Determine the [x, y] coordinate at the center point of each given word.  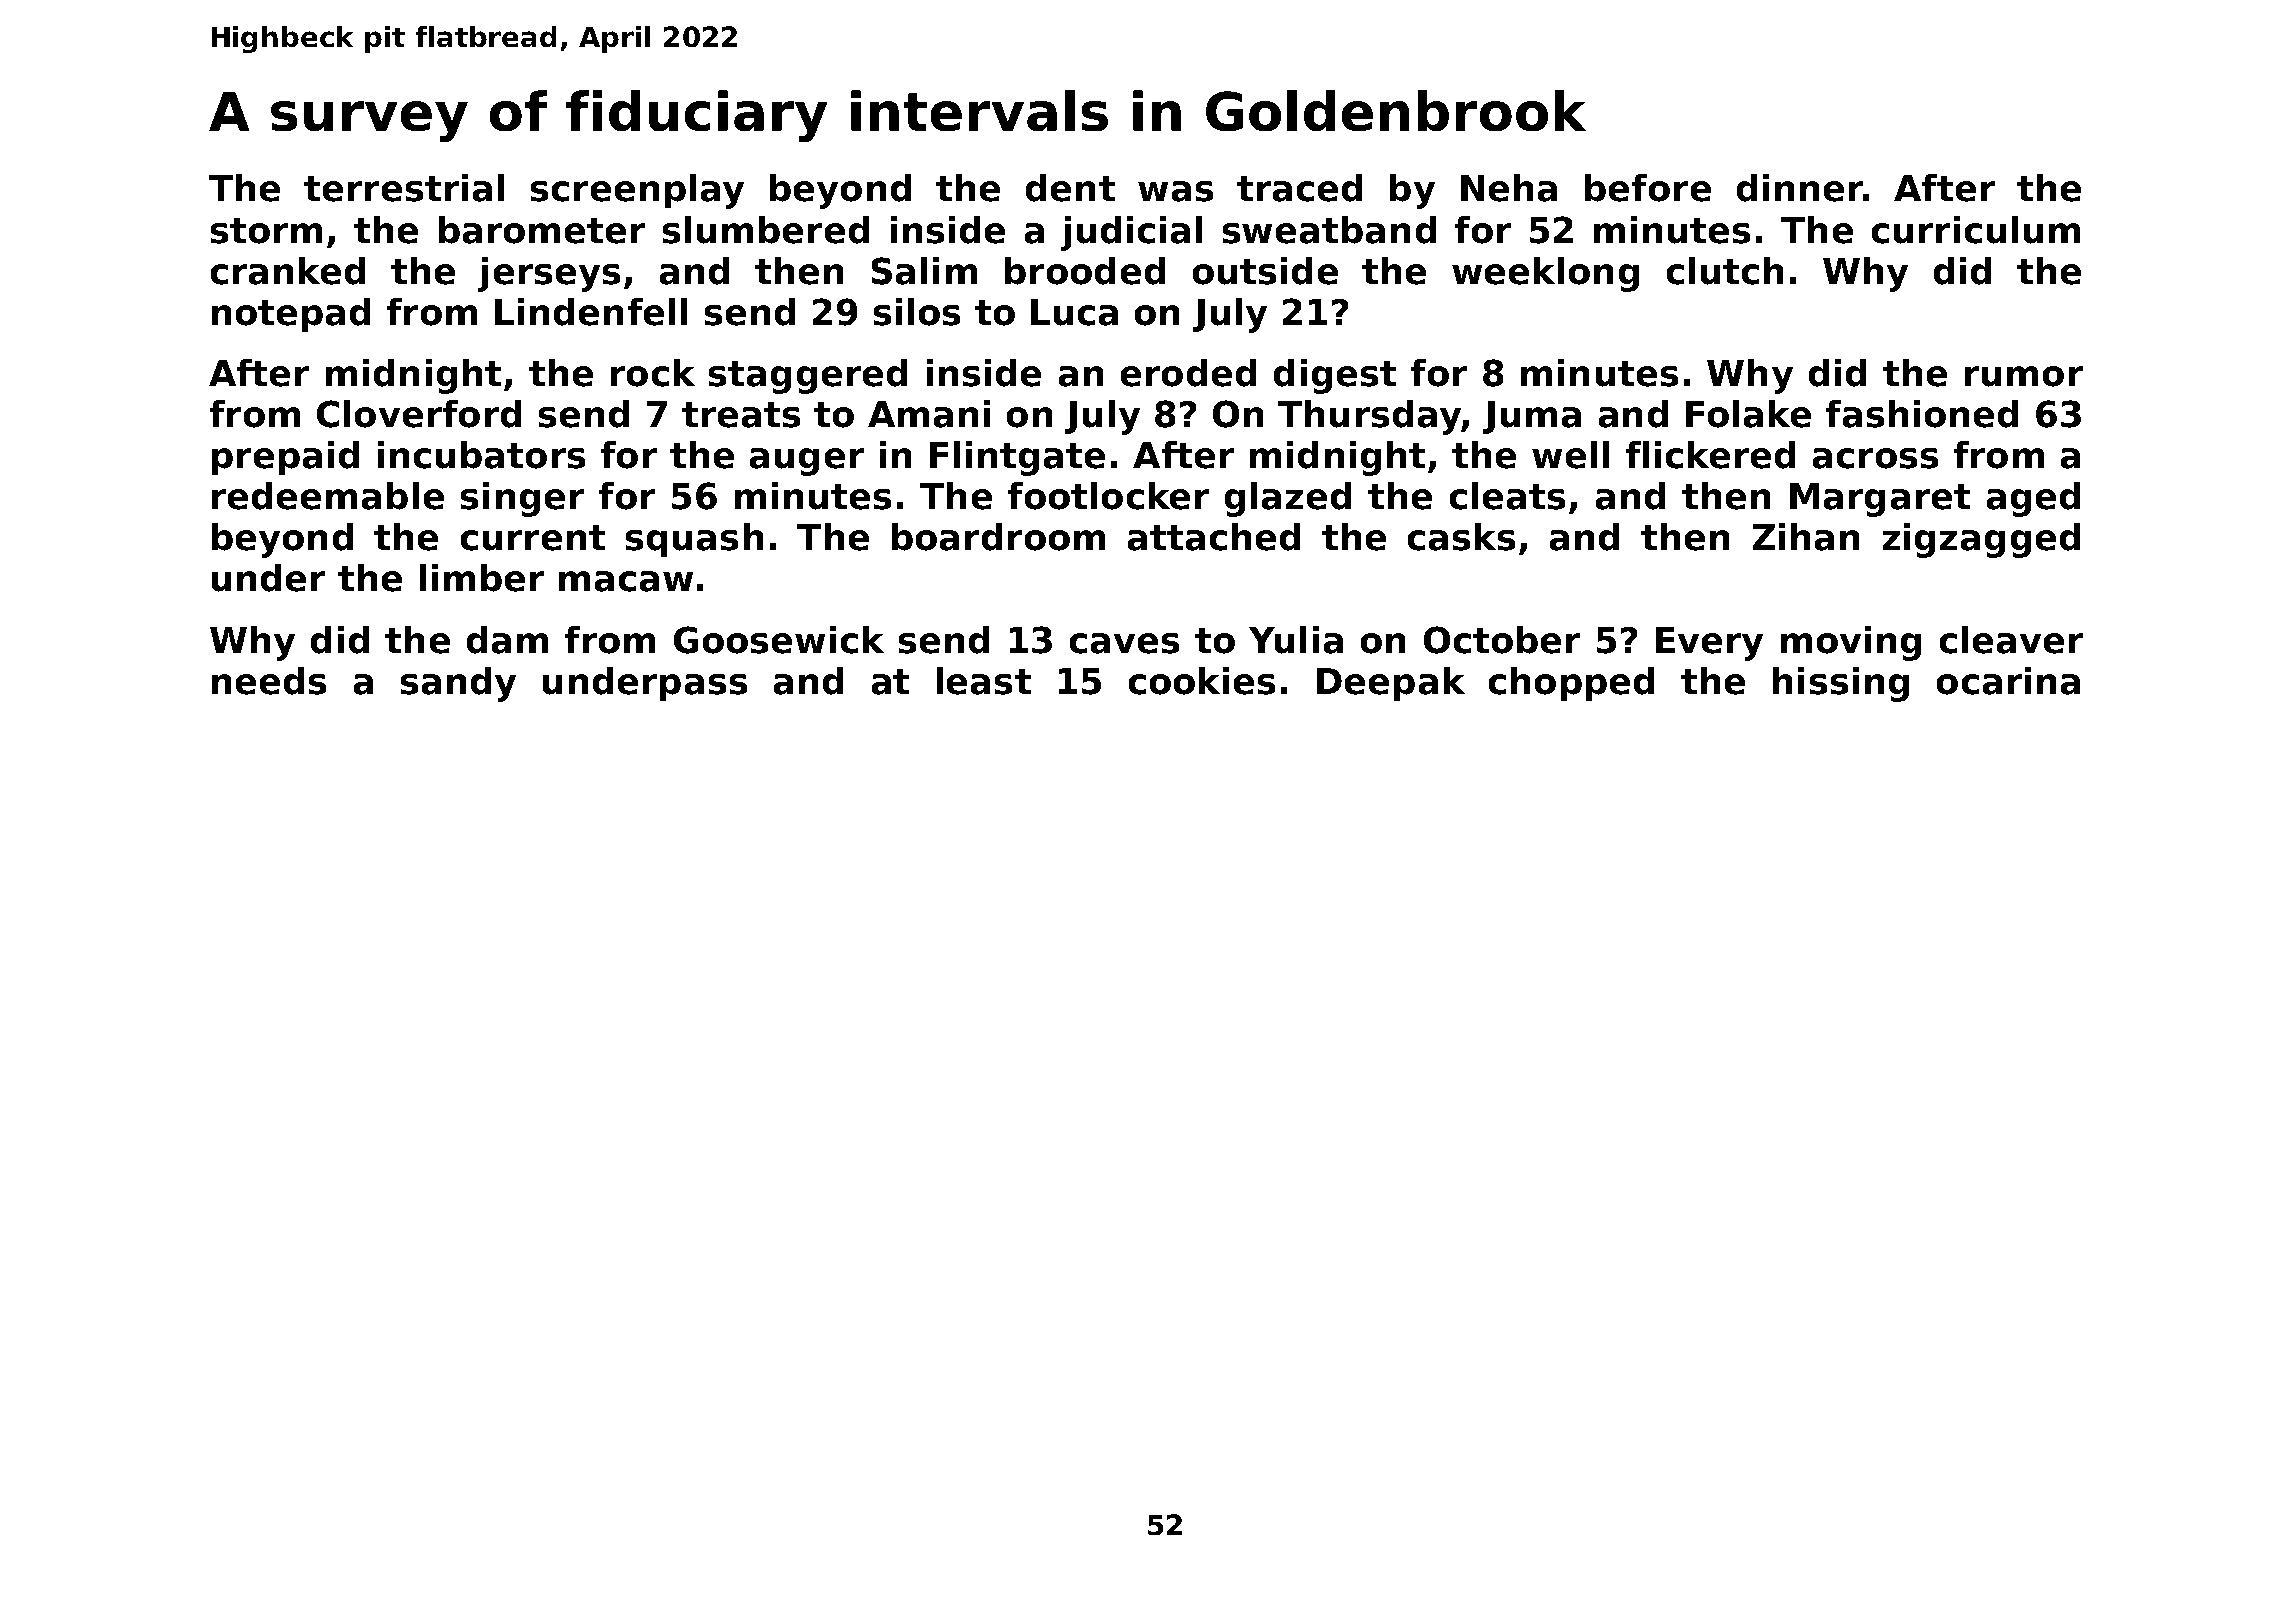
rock [653, 373]
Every [1709, 644]
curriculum [1976, 230]
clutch [1725, 271]
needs [269, 681]
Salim [924, 271]
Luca [1074, 312]
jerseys [549, 274]
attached [1214, 537]
